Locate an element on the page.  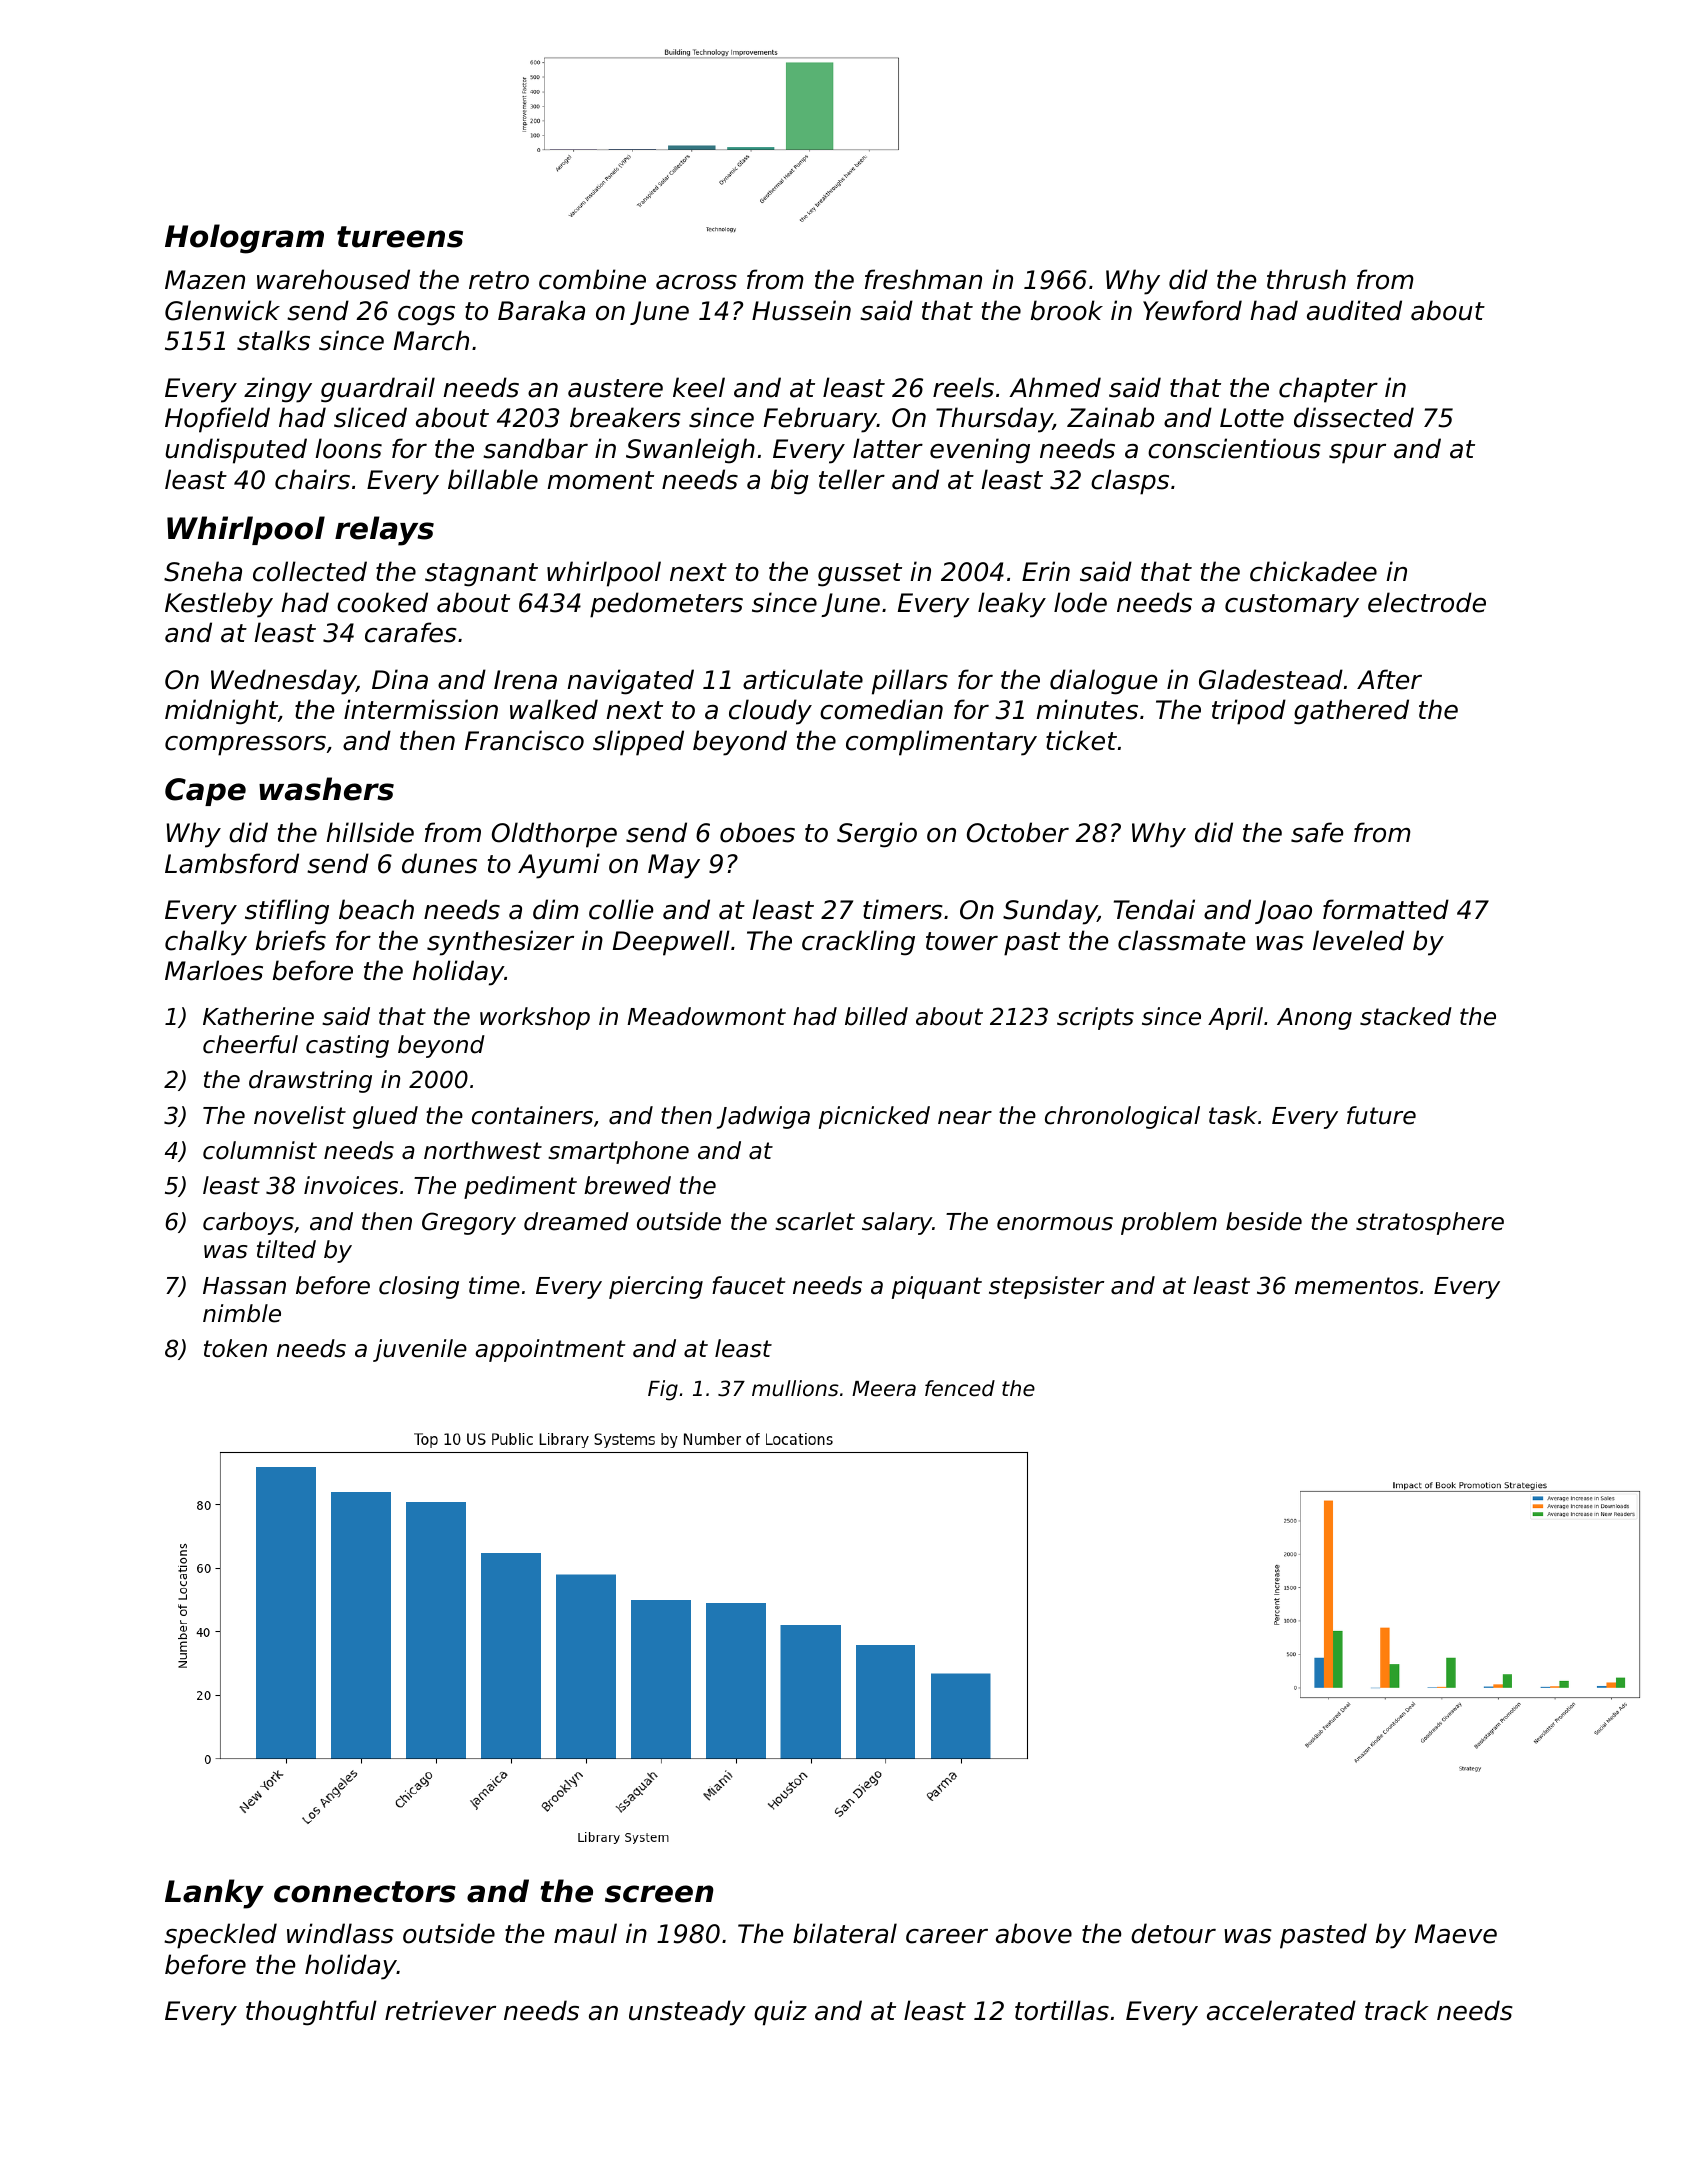
keel is located at coordinates (699, 387).
